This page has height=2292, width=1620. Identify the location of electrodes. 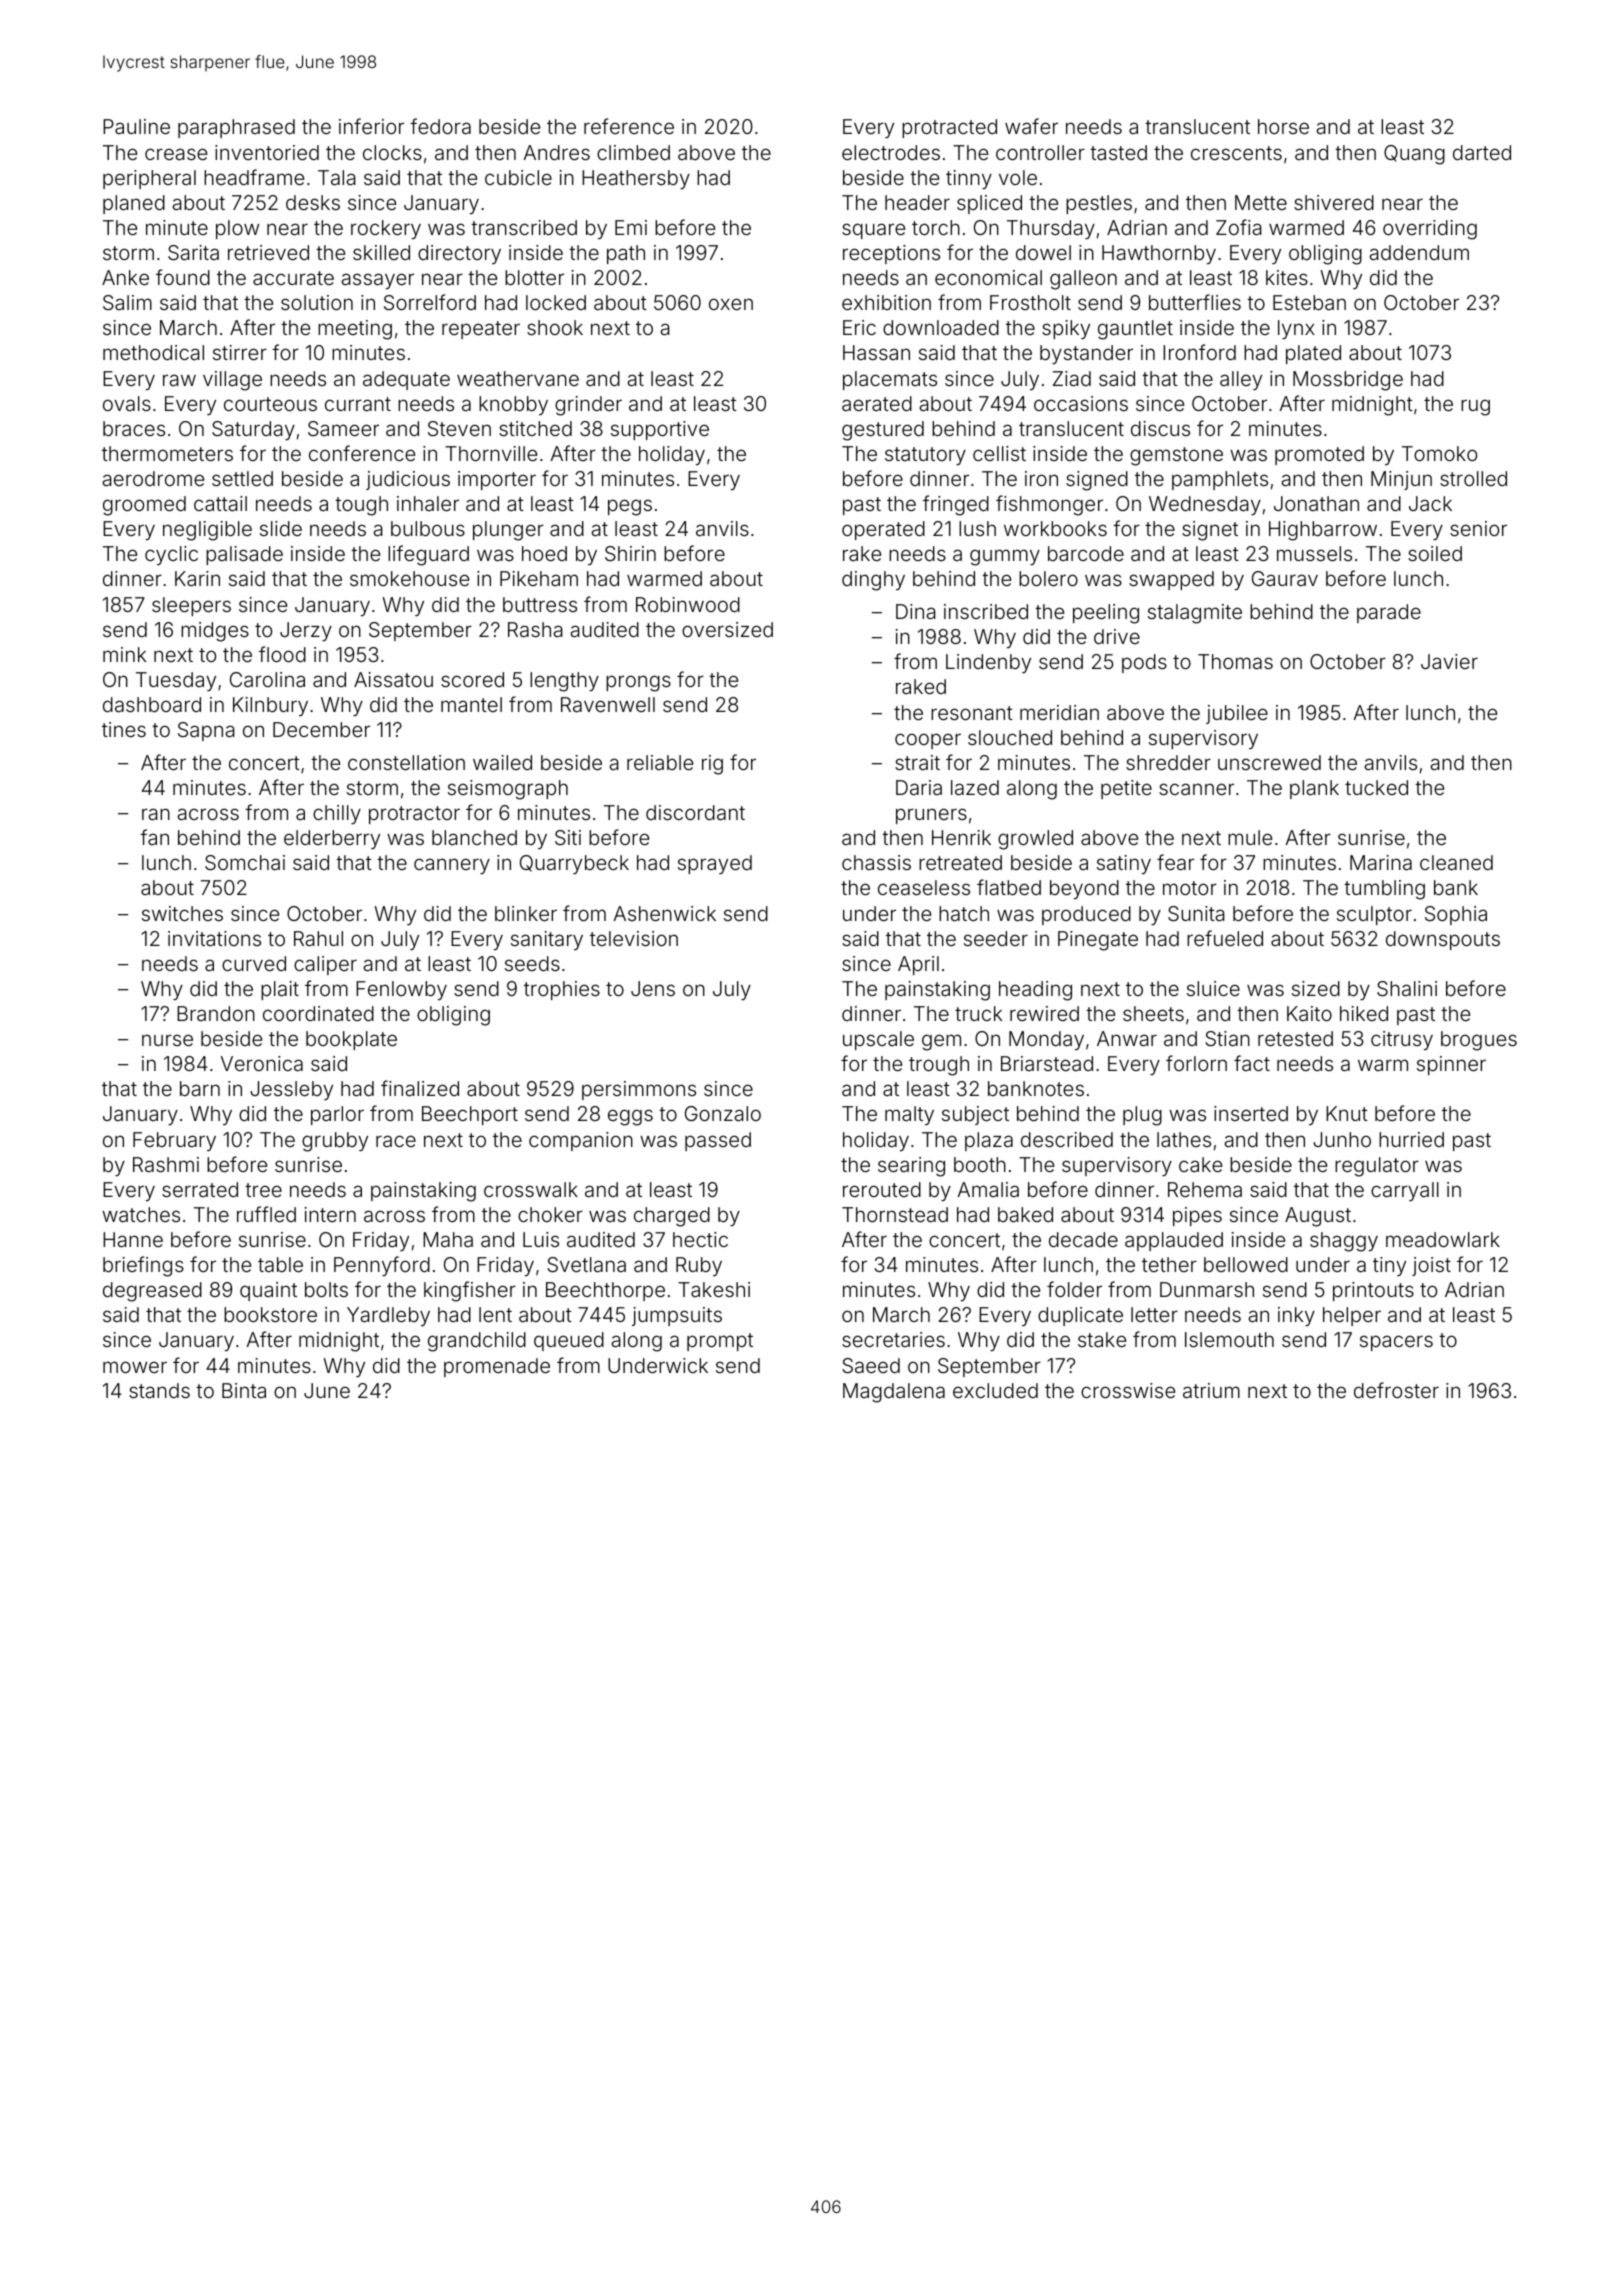
(891, 152).
